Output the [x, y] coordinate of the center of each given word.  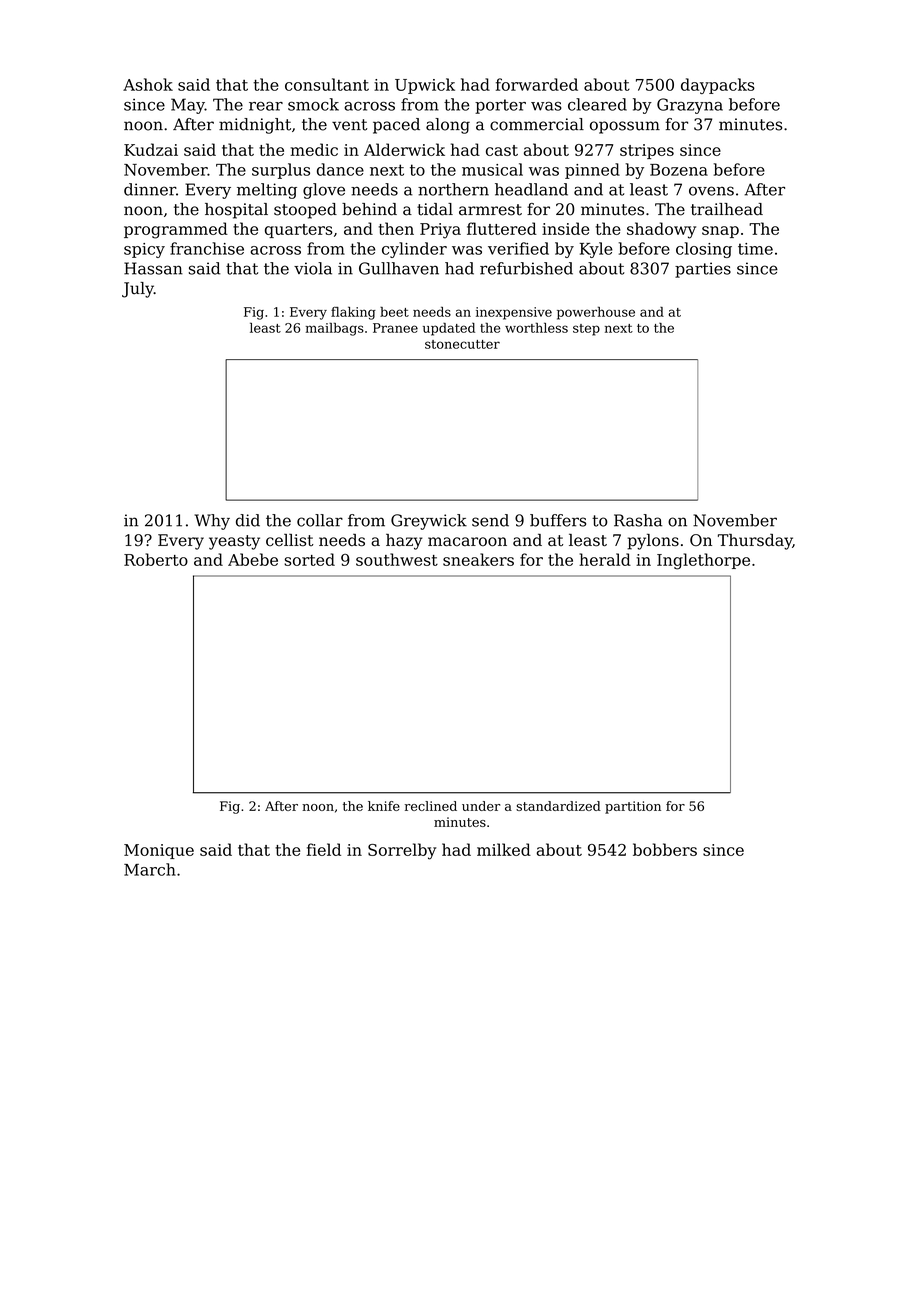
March [150, 869]
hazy [404, 542]
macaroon [467, 542]
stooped [305, 211]
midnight [255, 126]
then [396, 228]
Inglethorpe [703, 561]
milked [504, 849]
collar [320, 520]
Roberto [156, 559]
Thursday [755, 542]
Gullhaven [399, 268]
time [755, 249]
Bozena [679, 170]
